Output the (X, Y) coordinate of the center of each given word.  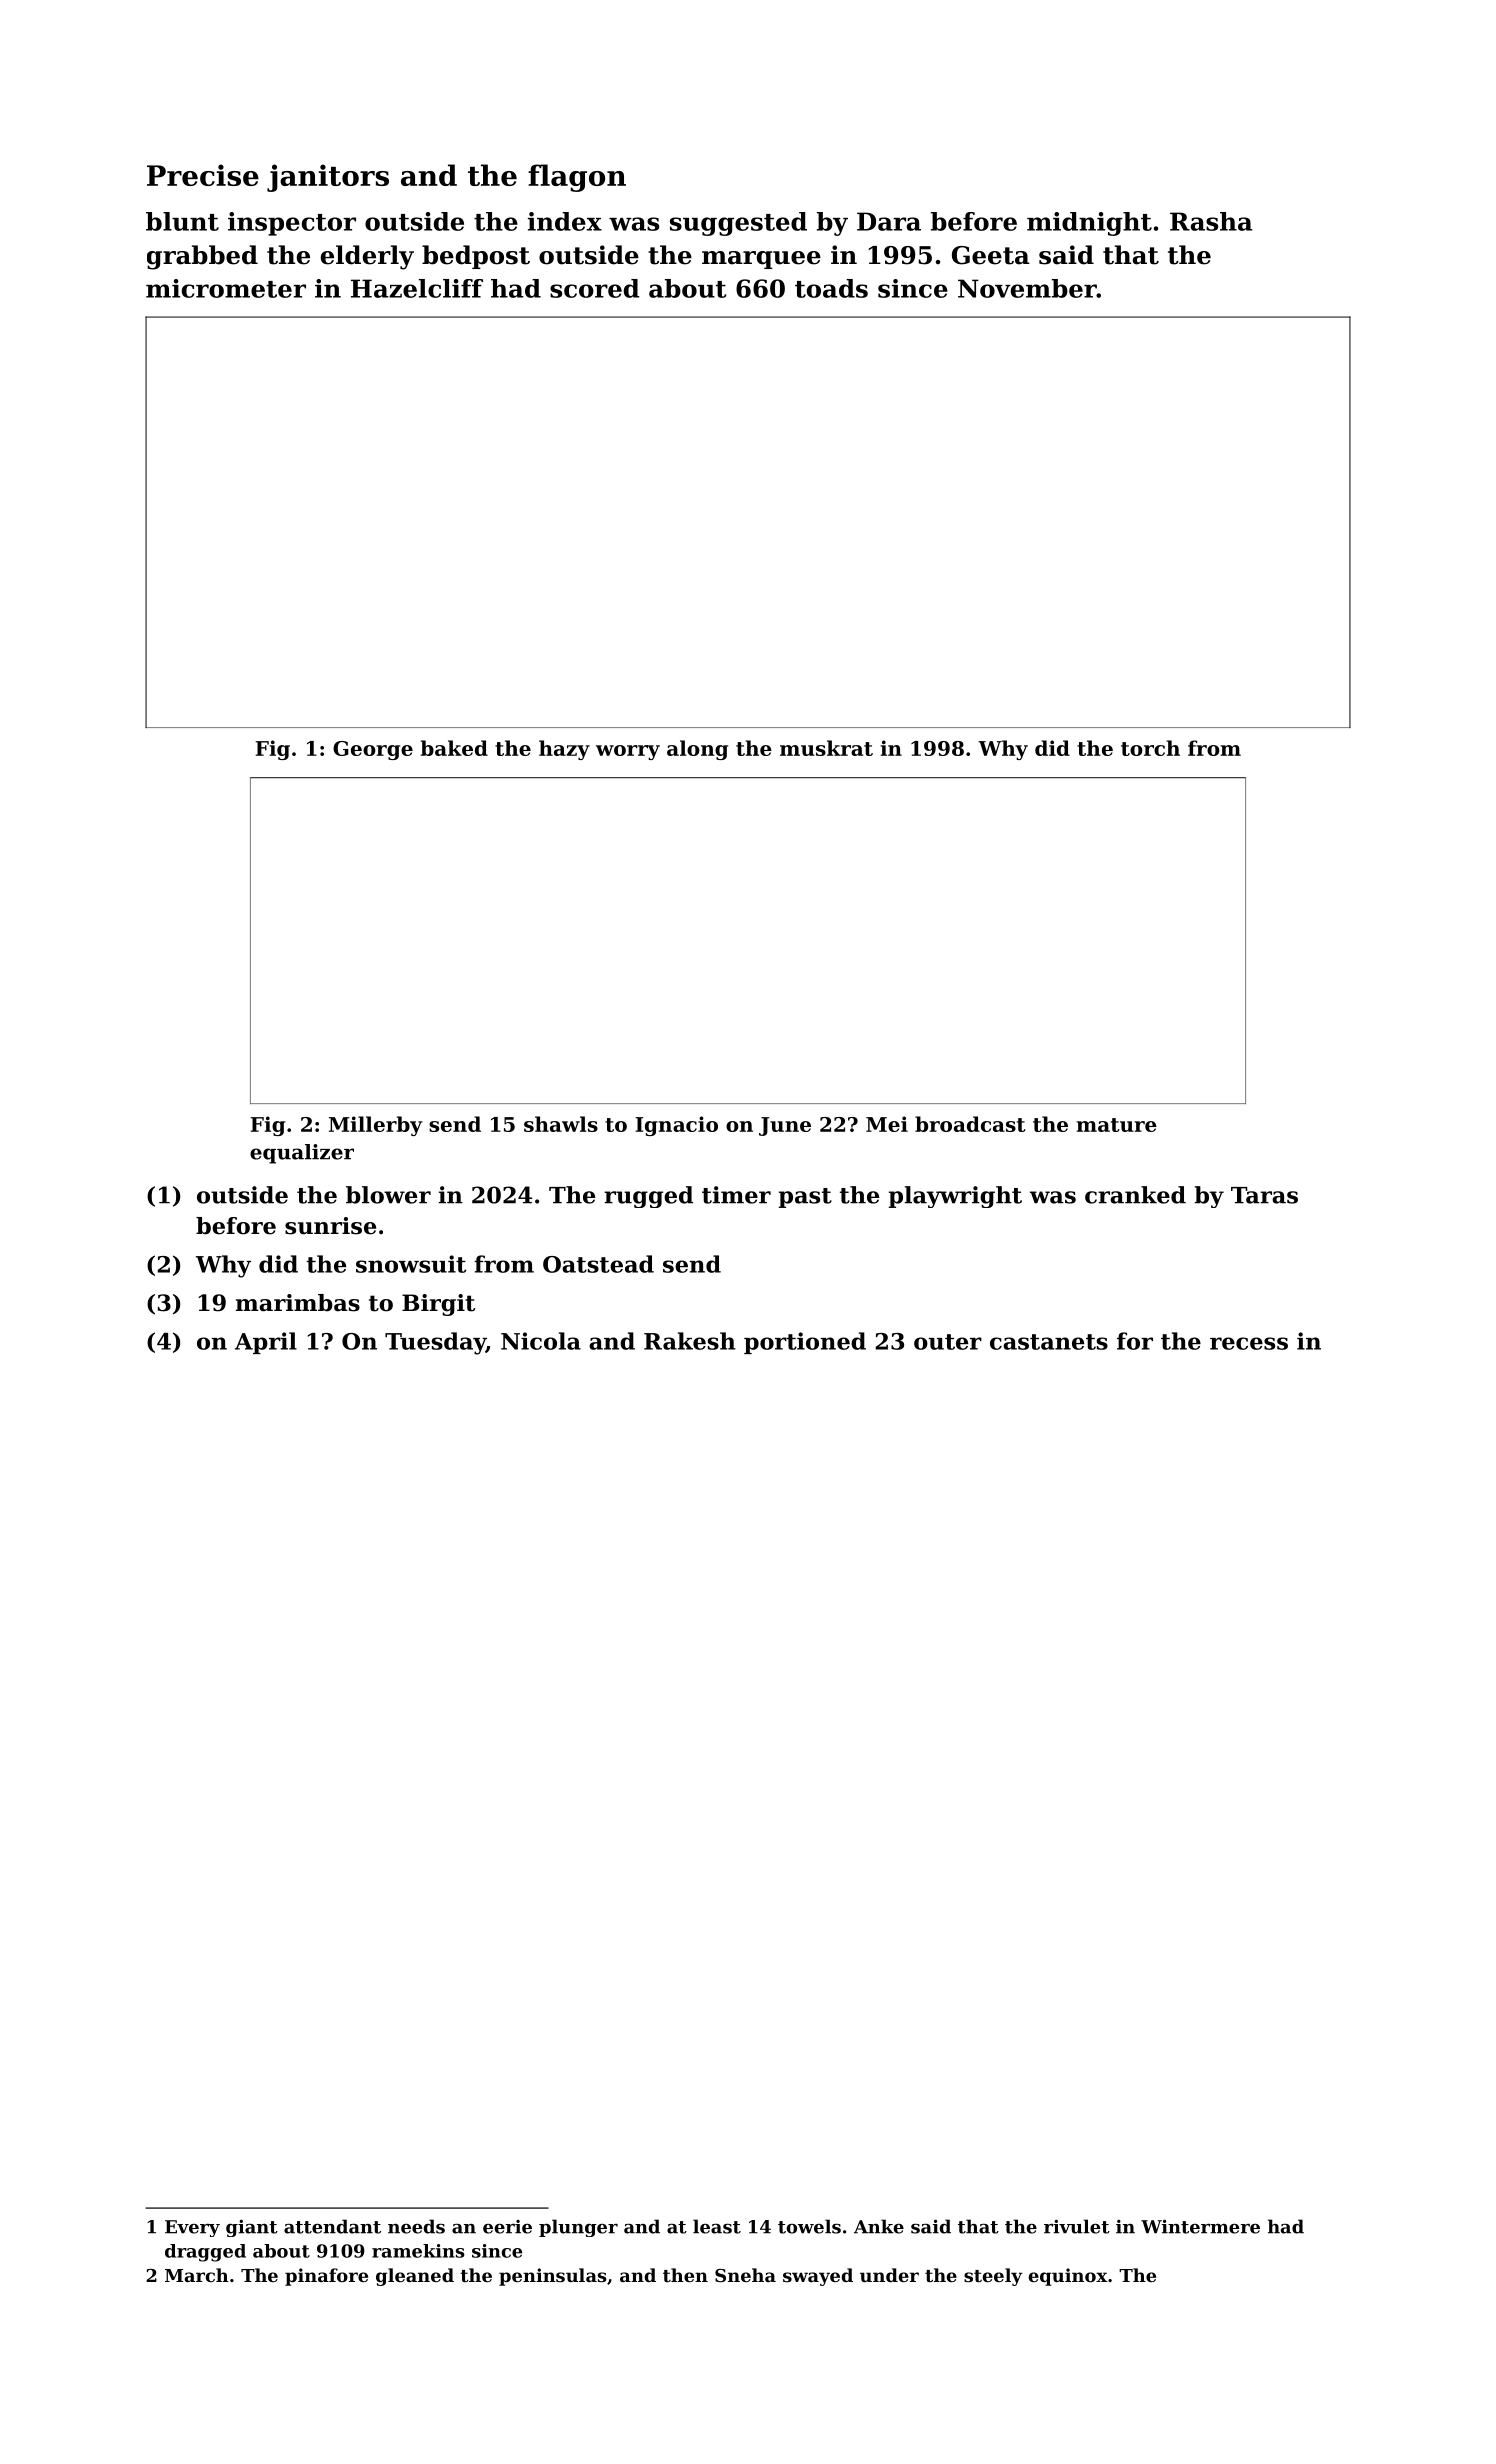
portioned (805, 1343)
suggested (738, 224)
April (266, 1343)
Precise (203, 175)
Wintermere (1200, 2226)
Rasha (1211, 221)
